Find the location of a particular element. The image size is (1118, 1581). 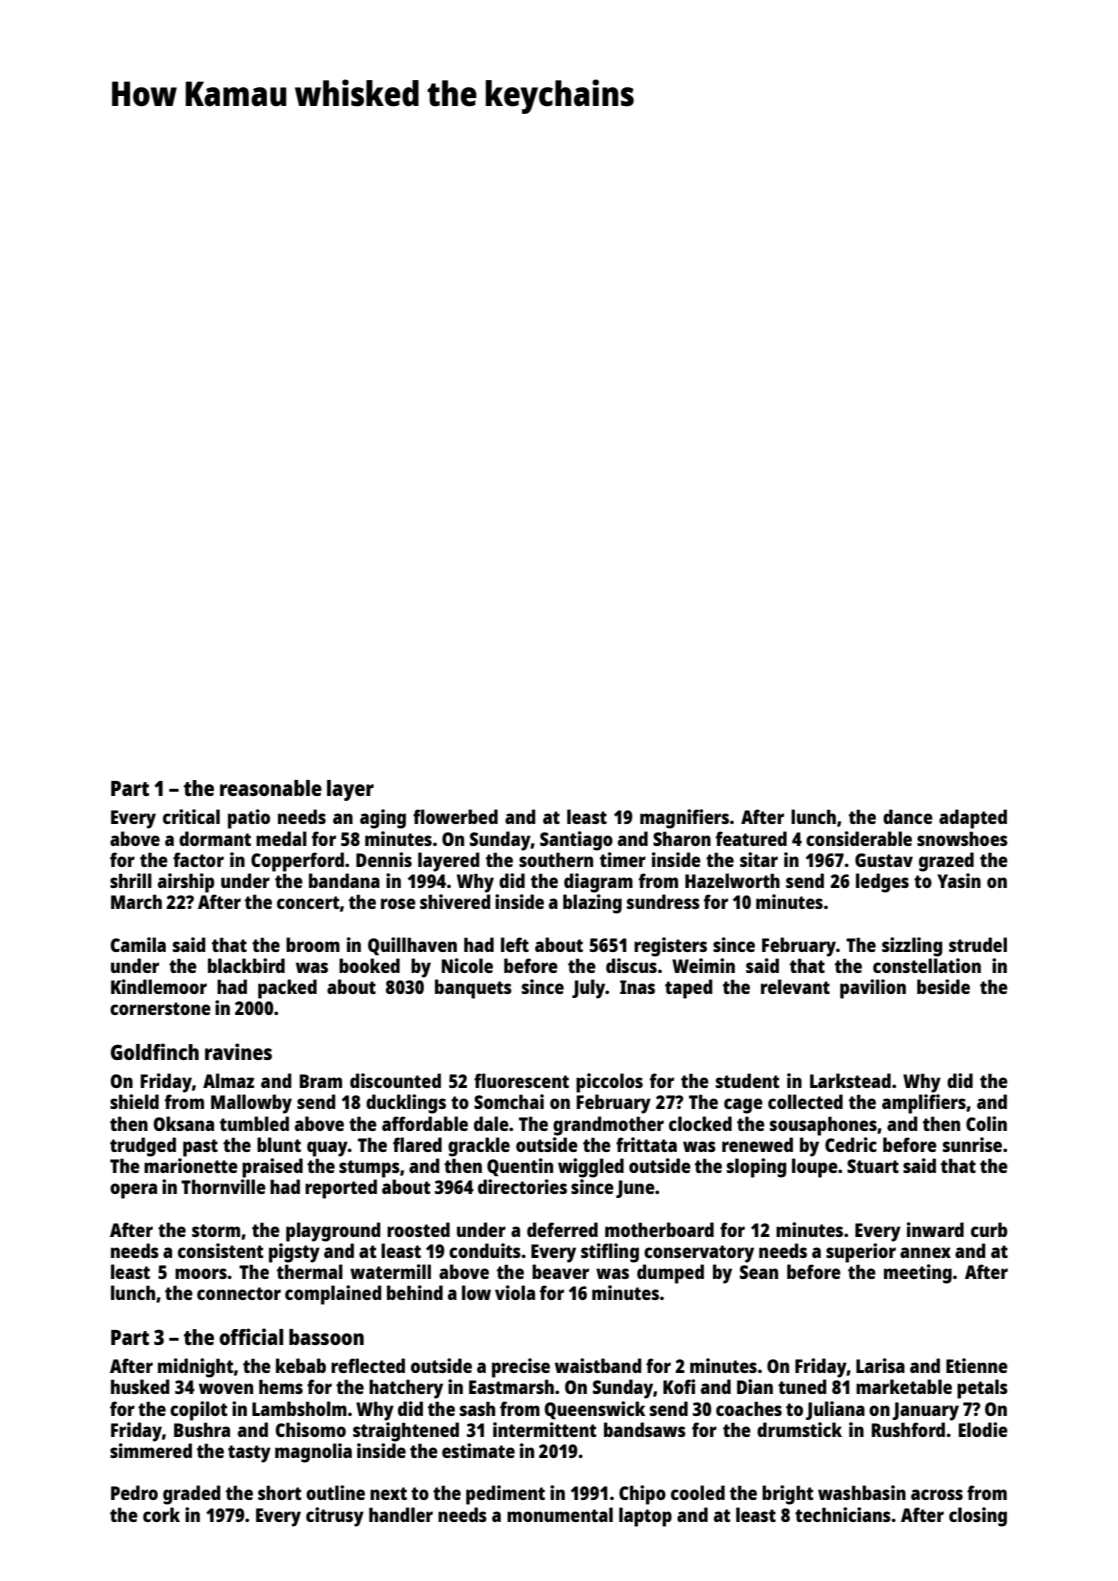

technicians is located at coordinates (843, 1514).
